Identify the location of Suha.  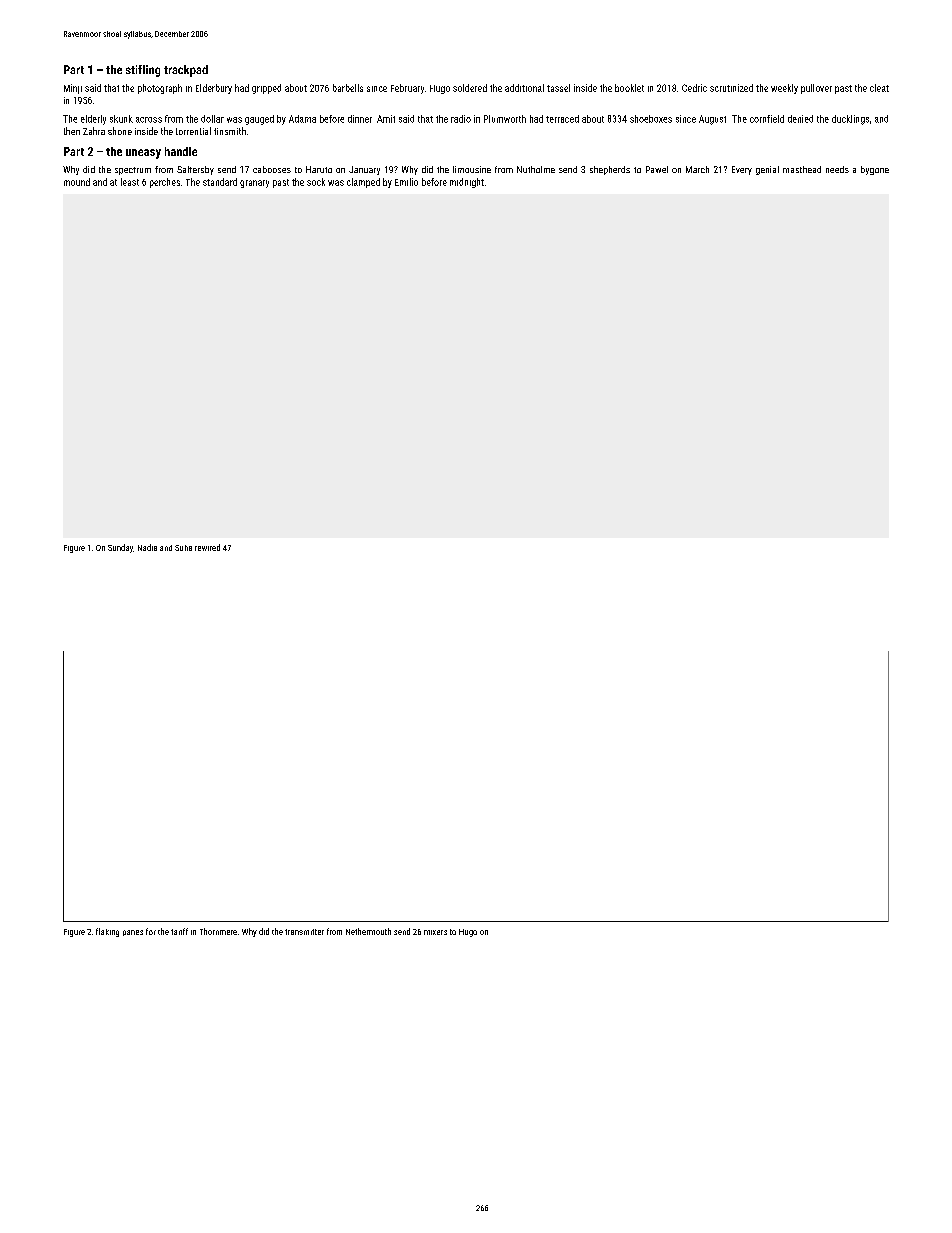
(183, 548).
